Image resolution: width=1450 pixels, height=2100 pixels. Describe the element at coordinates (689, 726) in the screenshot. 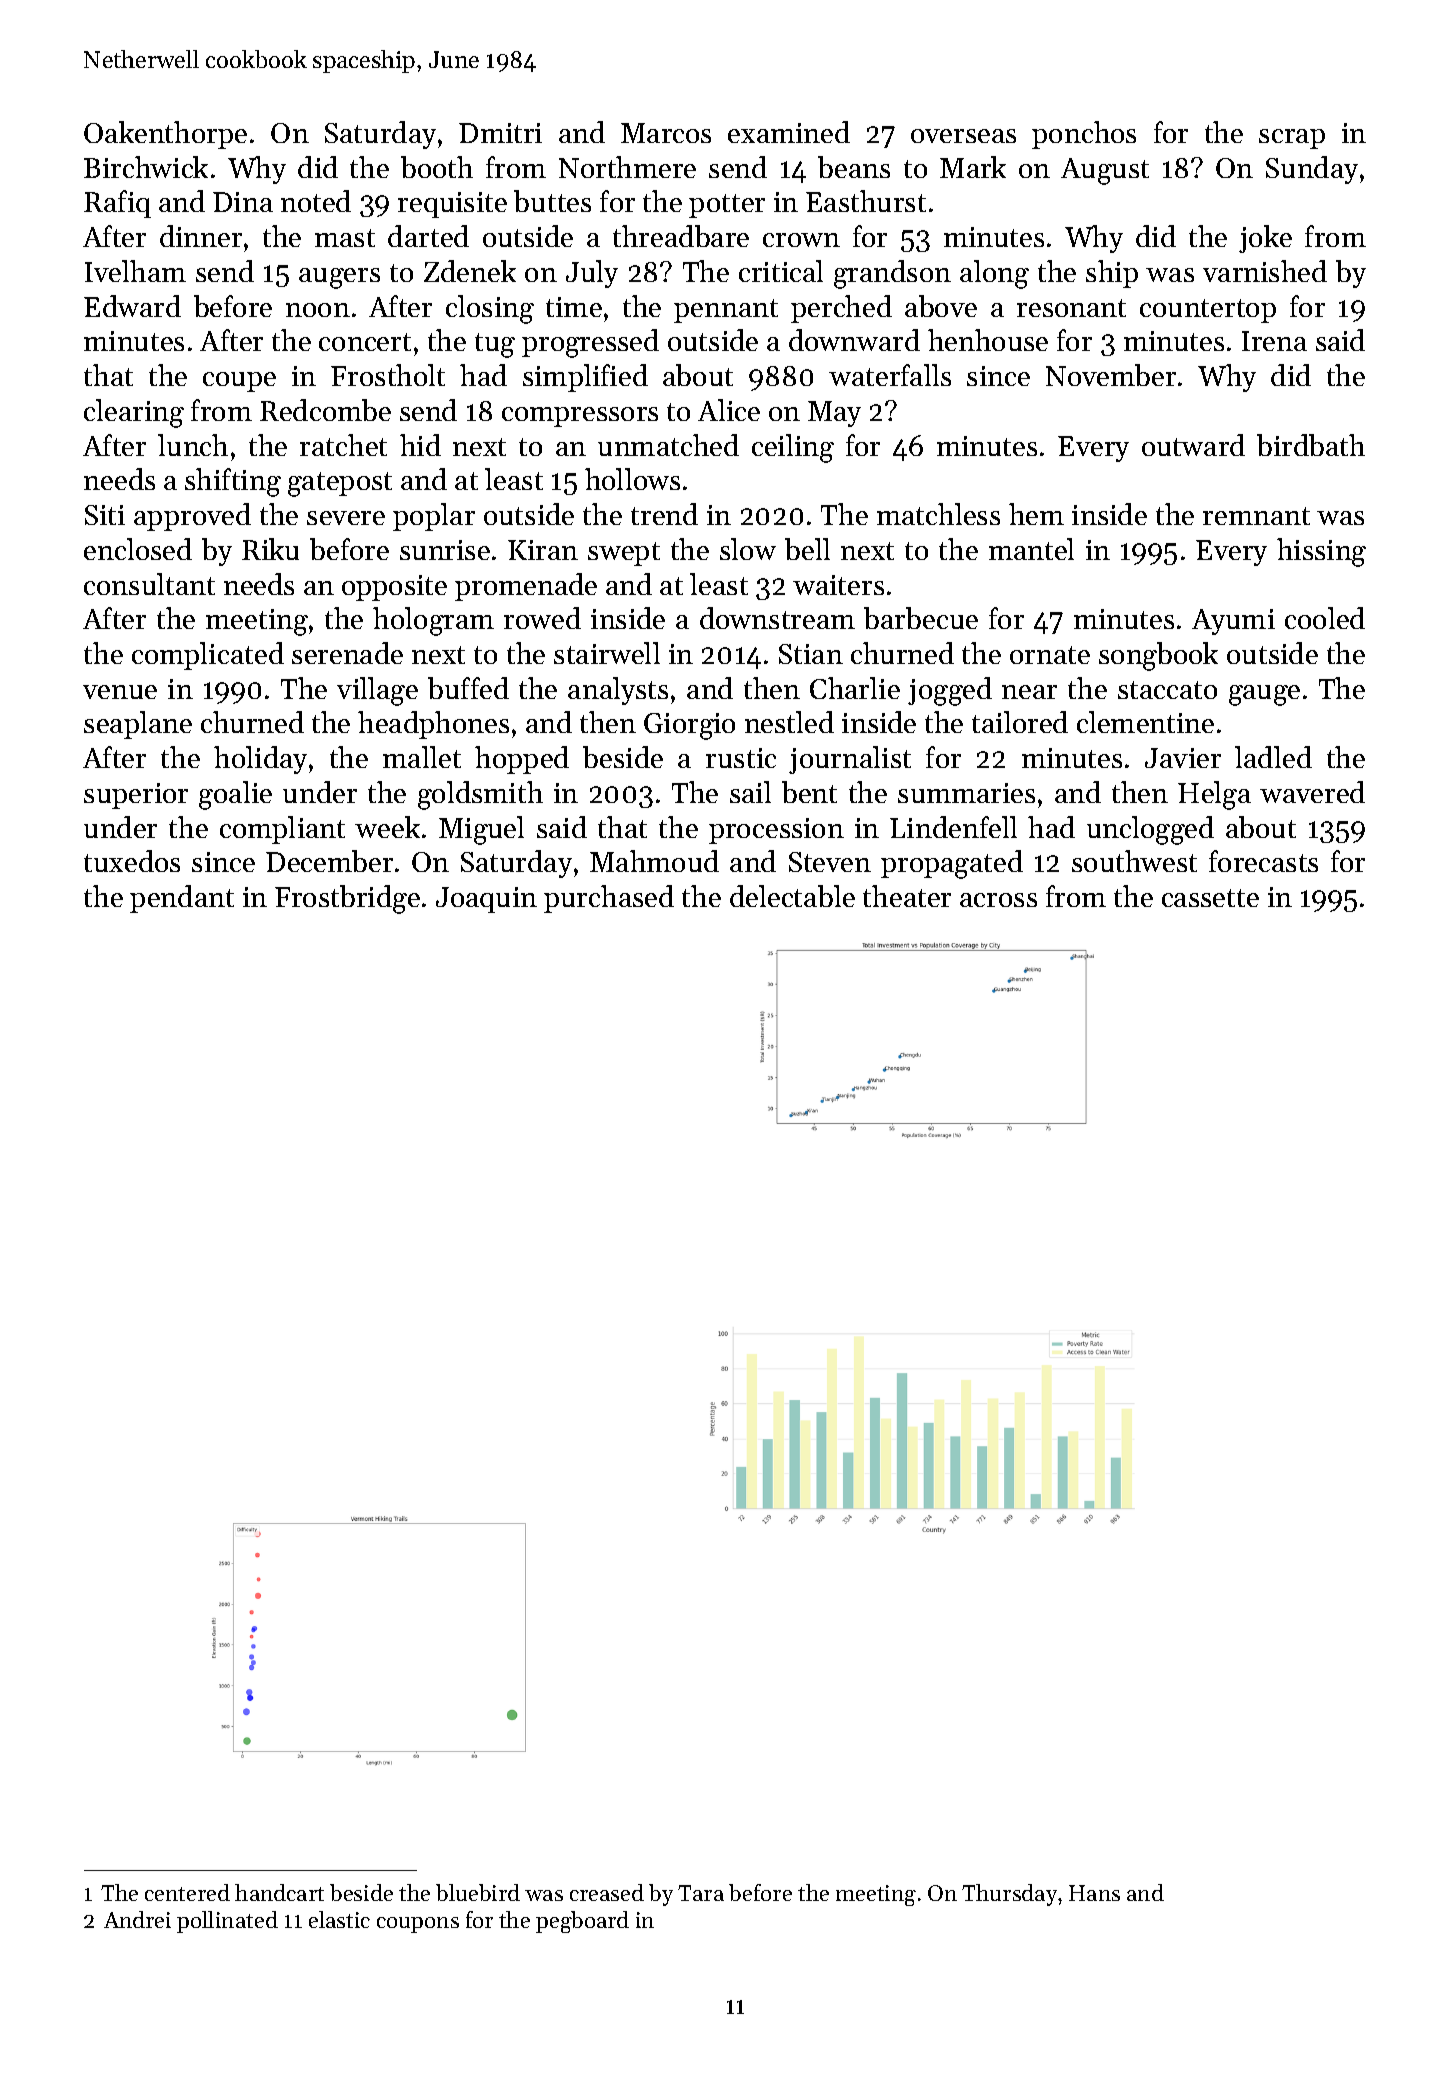

I see `Giorgio` at that location.
